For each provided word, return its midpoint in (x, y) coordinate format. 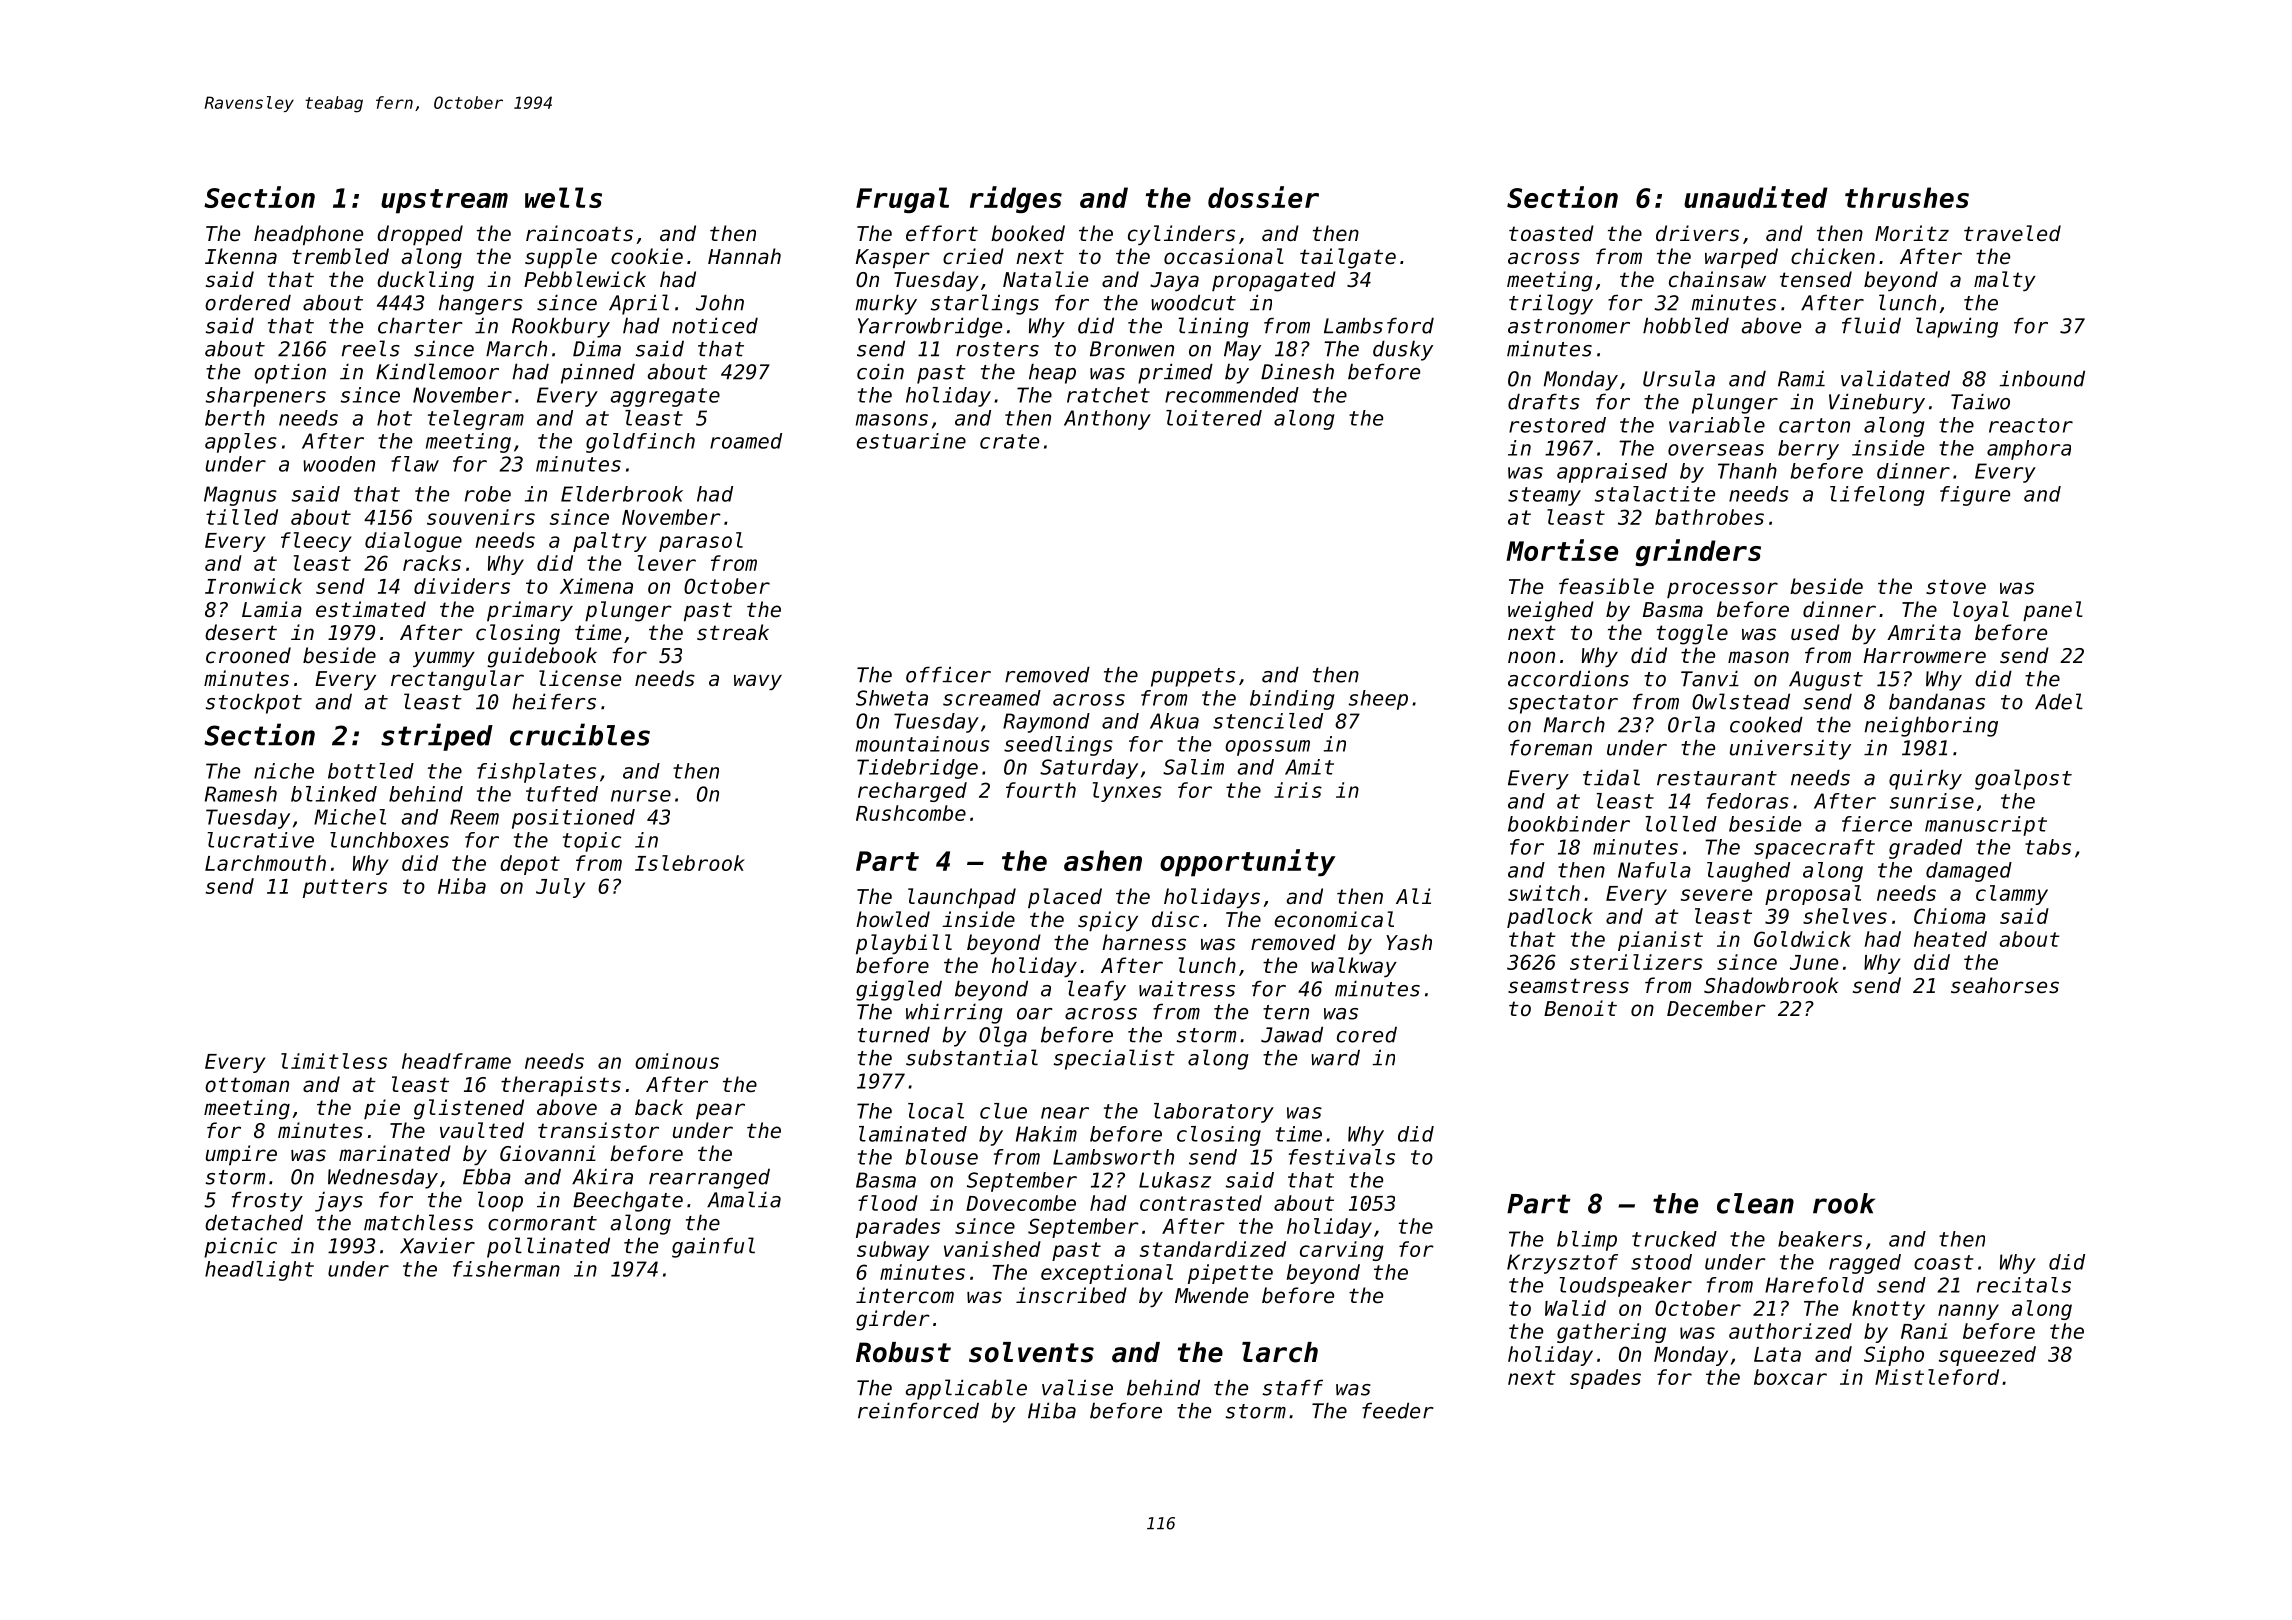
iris (1298, 790)
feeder (1397, 1410)
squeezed (1987, 1356)
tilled (242, 517)
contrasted (1201, 1203)
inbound (2042, 378)
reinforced (918, 1410)
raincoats (579, 233)
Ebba (487, 1176)
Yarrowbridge (930, 327)
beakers (1820, 1239)
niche (284, 771)
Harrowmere (1925, 656)
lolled (1681, 824)
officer (948, 674)
